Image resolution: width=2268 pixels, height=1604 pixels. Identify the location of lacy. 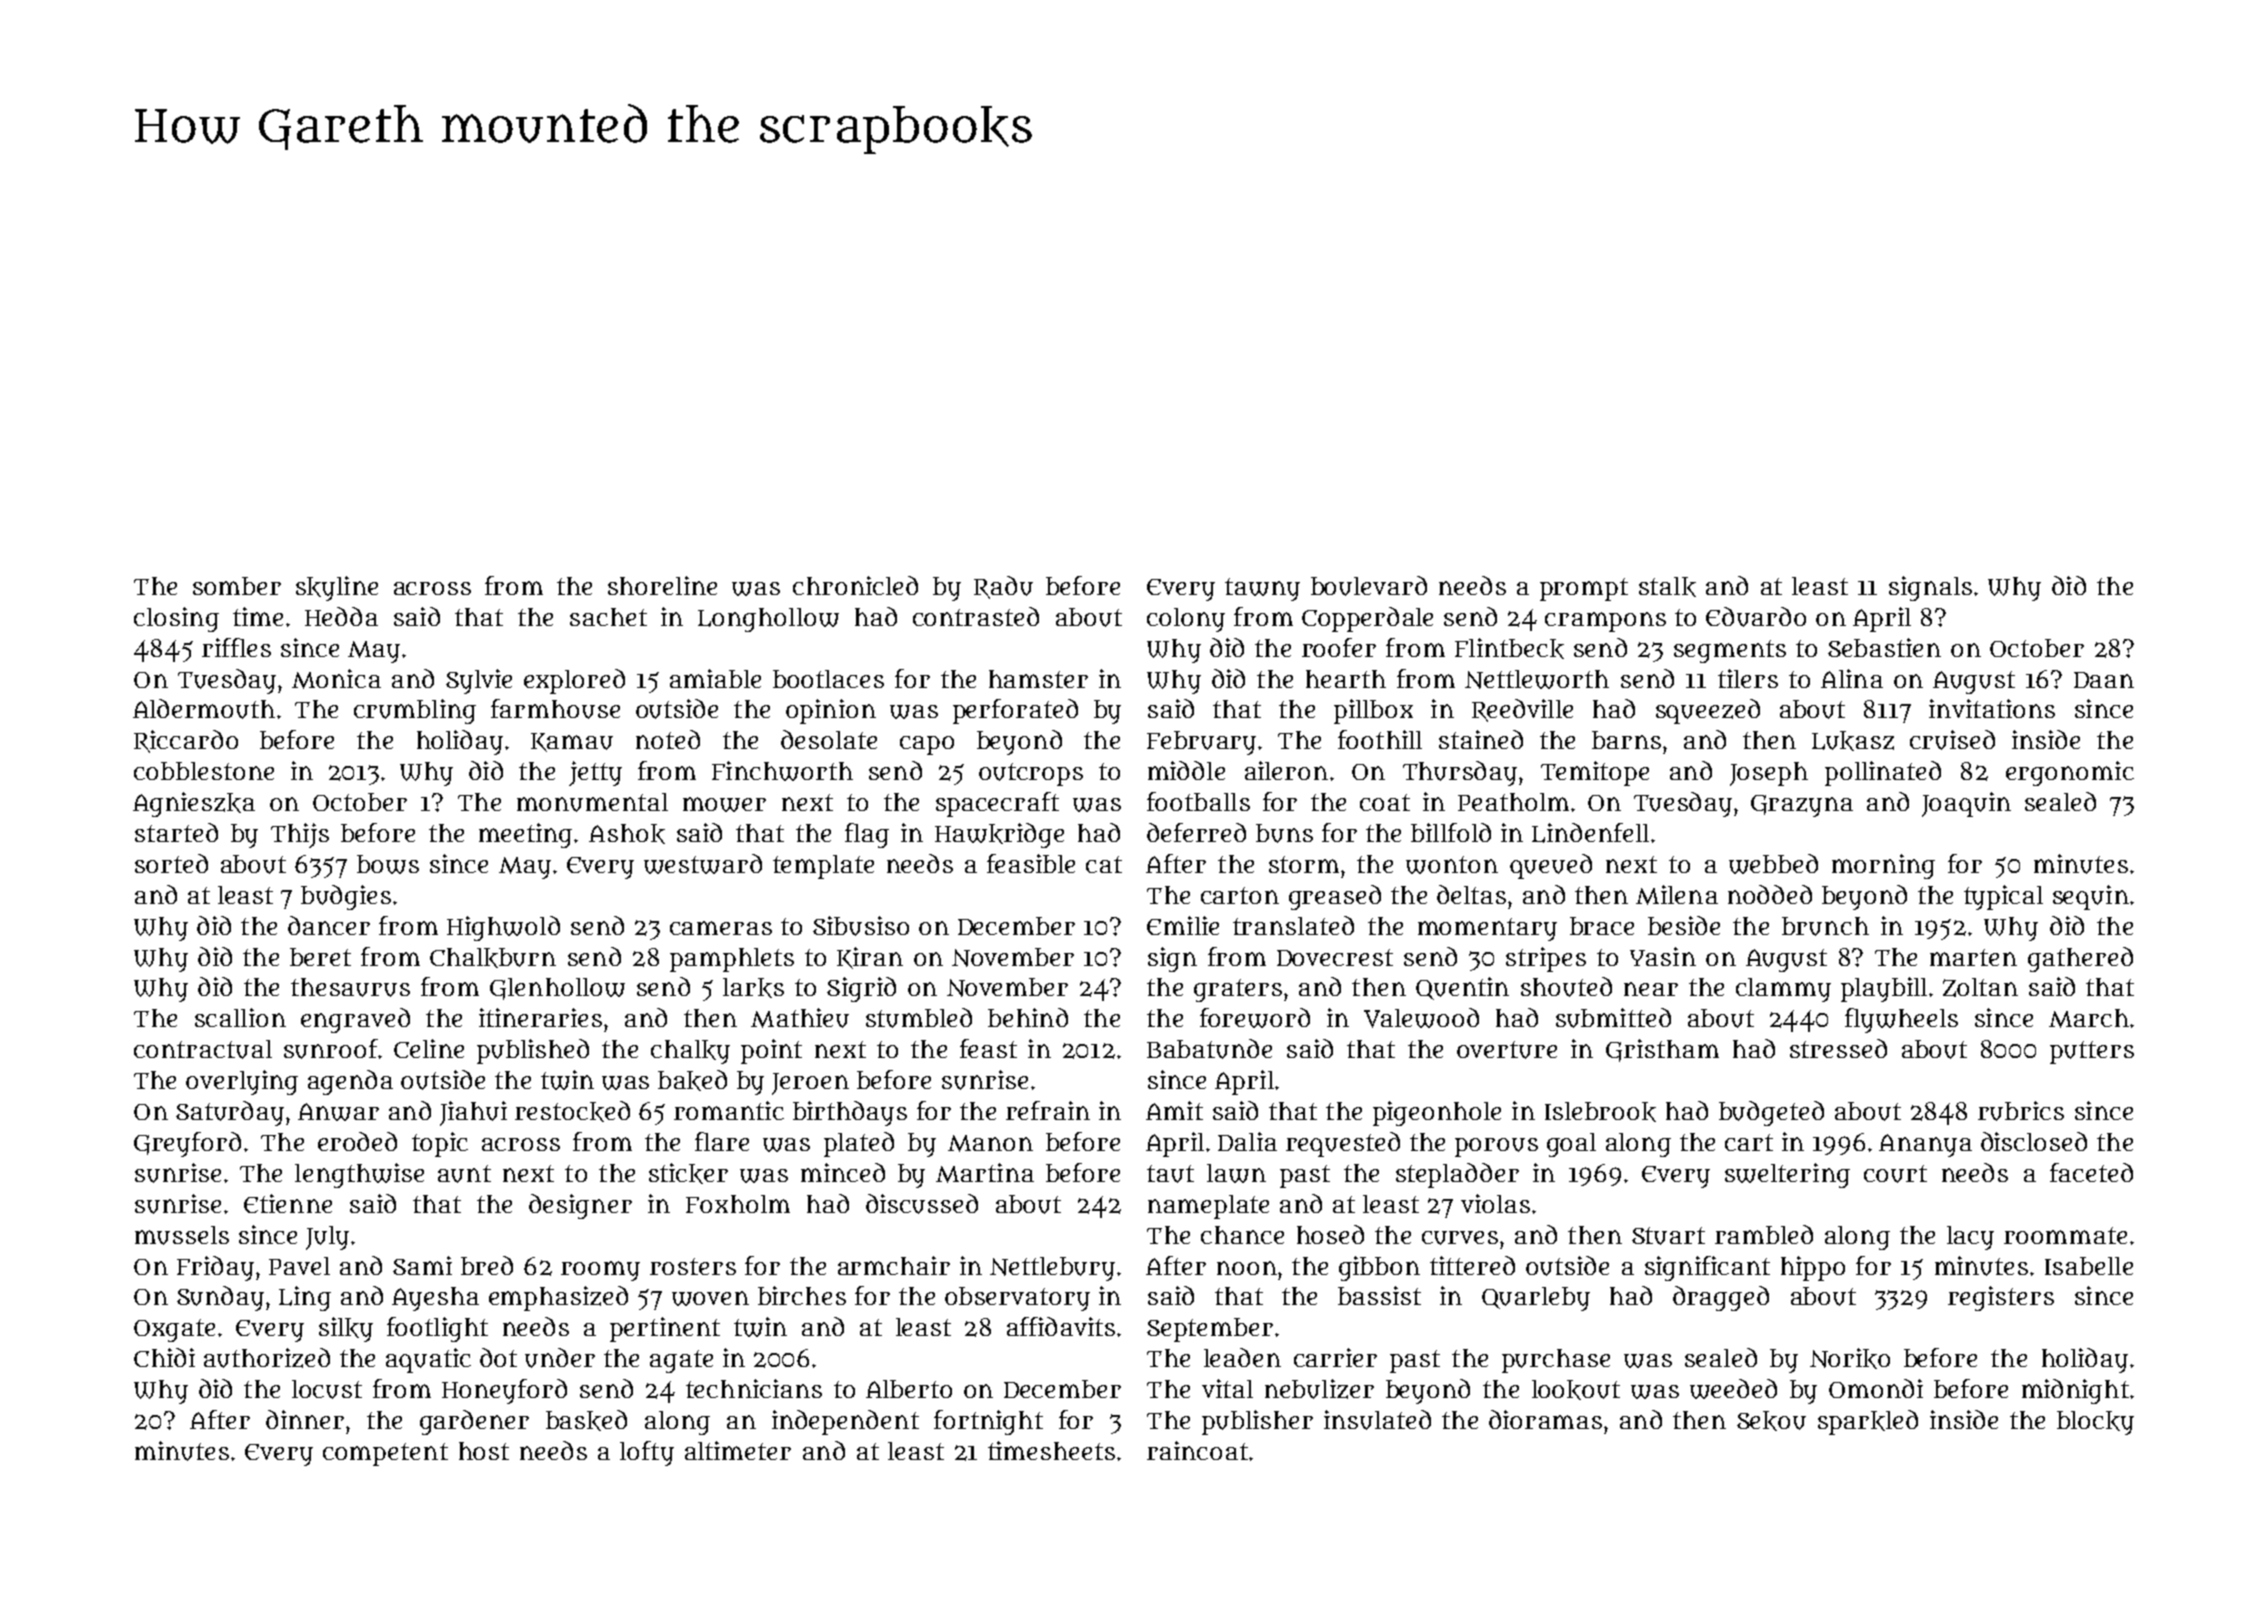
(1970, 1238).
